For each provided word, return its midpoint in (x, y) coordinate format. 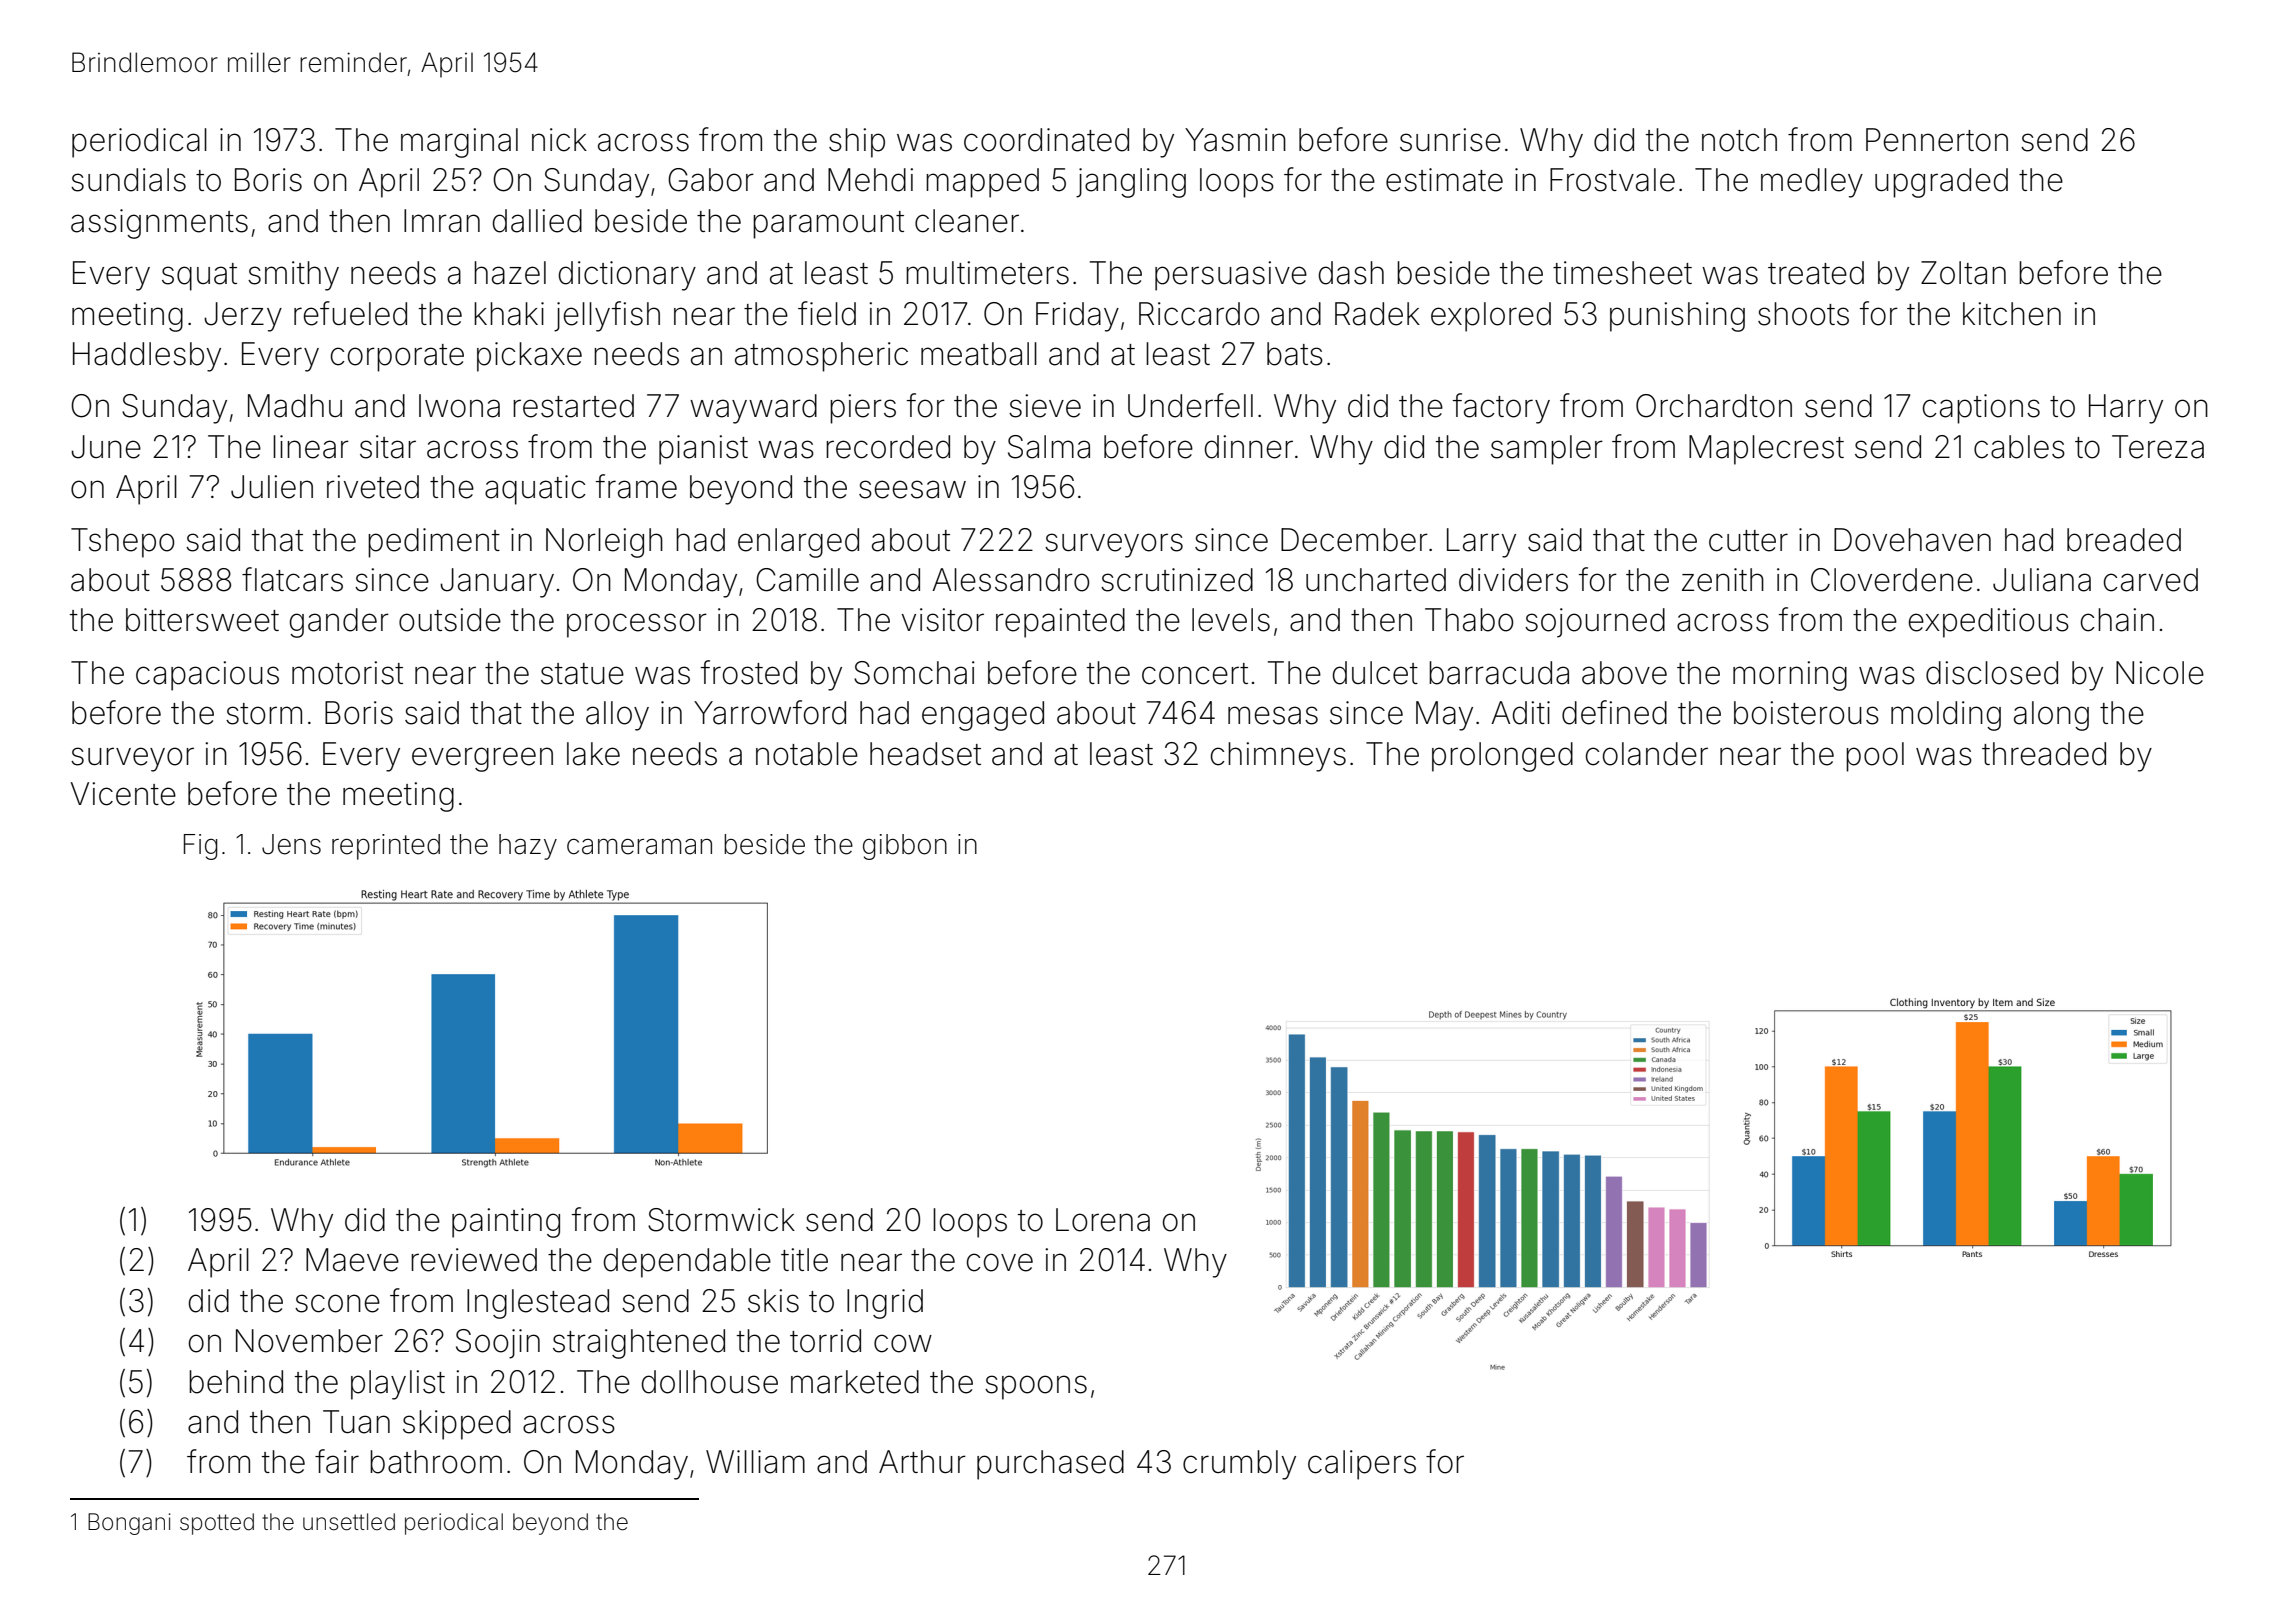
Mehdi (870, 180)
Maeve (352, 1260)
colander (1647, 754)
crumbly (1239, 1465)
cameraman (639, 846)
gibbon (905, 847)
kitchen (2012, 314)
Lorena (1103, 1220)
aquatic (535, 490)
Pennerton (1937, 140)
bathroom (436, 1462)
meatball (979, 354)
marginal (459, 143)
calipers (1362, 1465)
